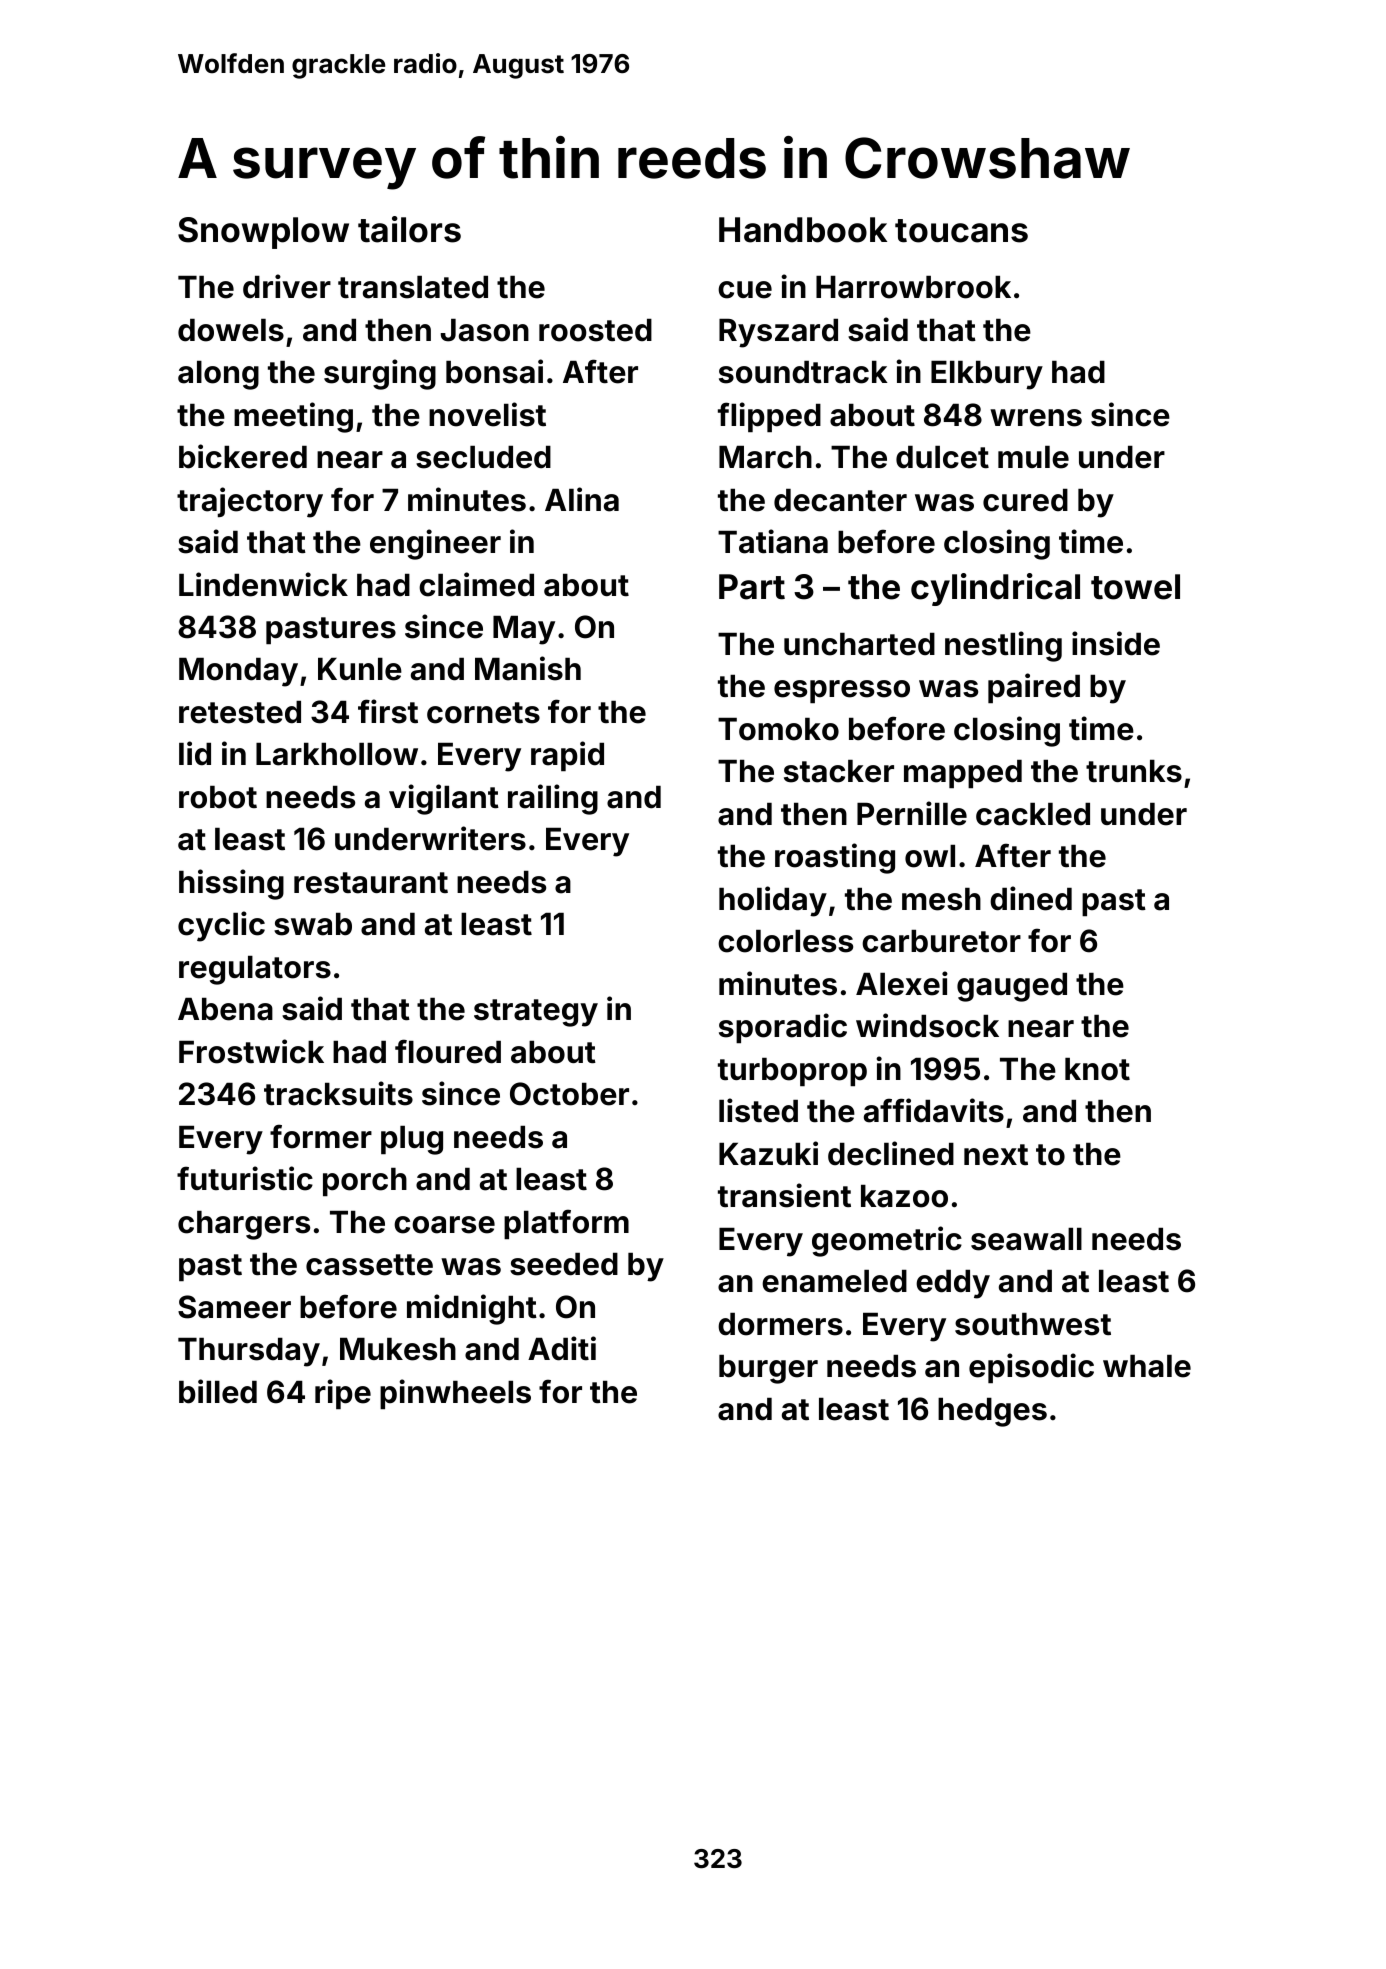  What do you see at coordinates (409, 229) in the image?
I see `tailors` at bounding box center [409, 229].
